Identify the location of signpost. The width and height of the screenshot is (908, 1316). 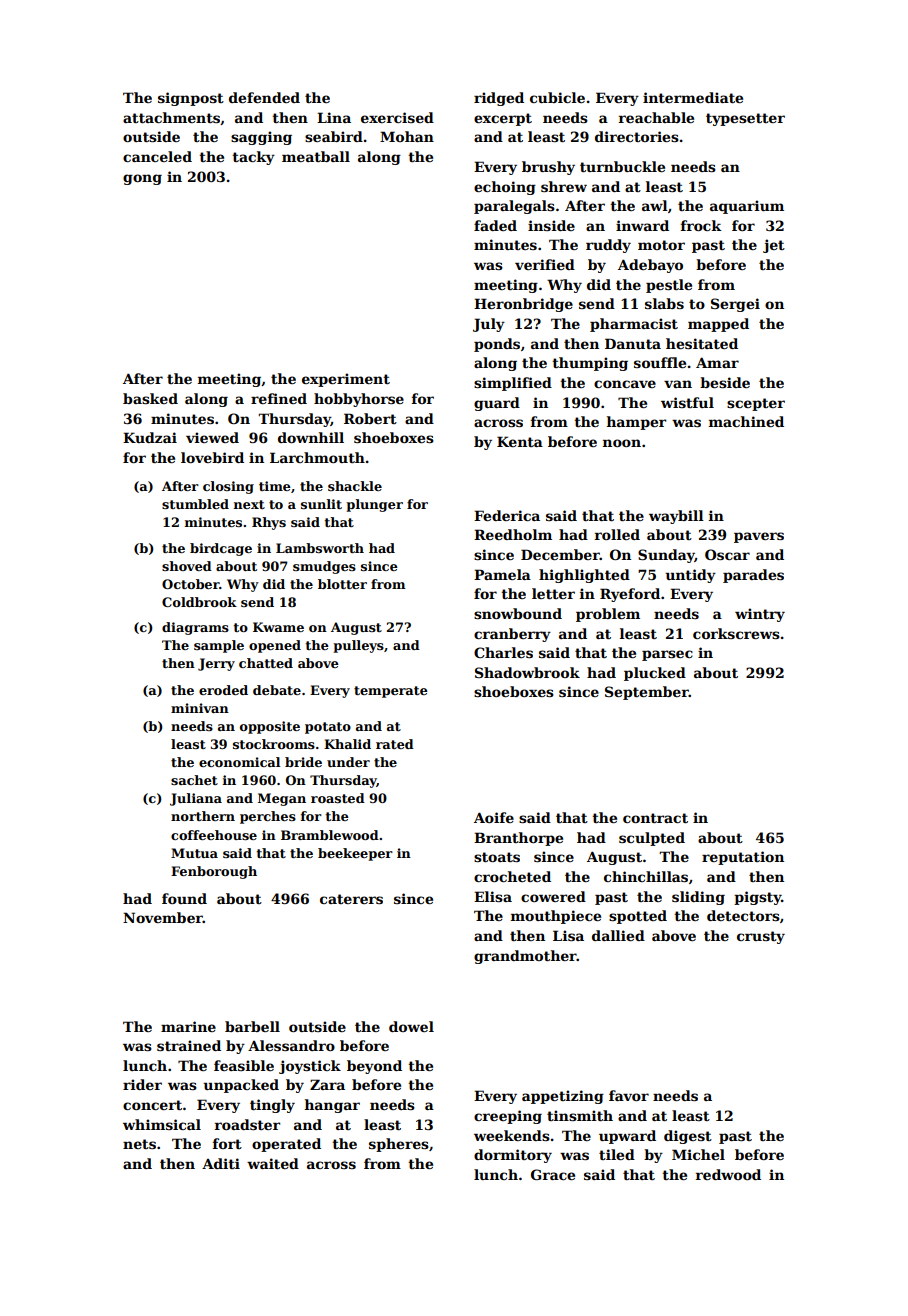
(191, 99).
